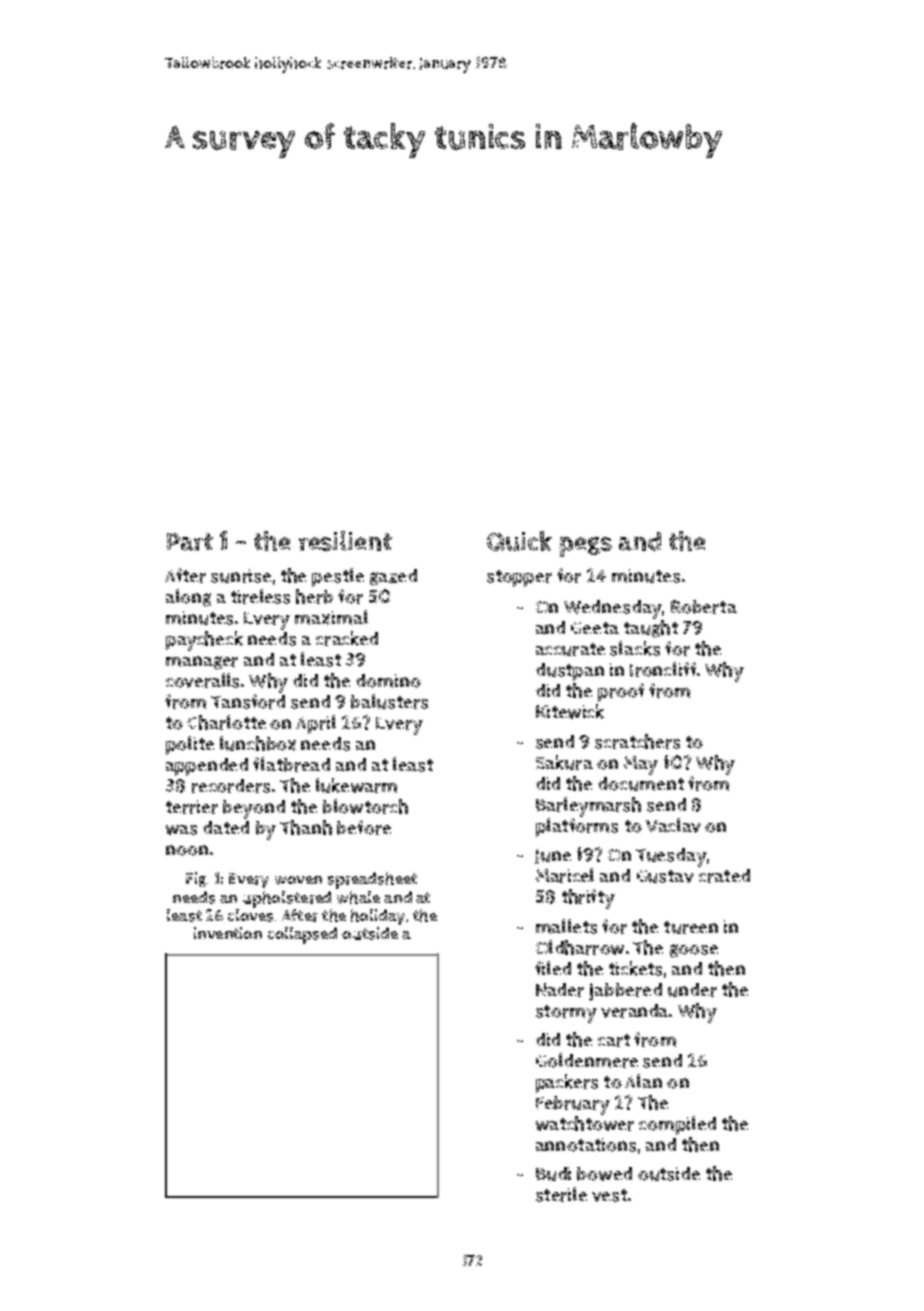  What do you see at coordinates (643, 1081) in the screenshot?
I see `Alan` at bounding box center [643, 1081].
